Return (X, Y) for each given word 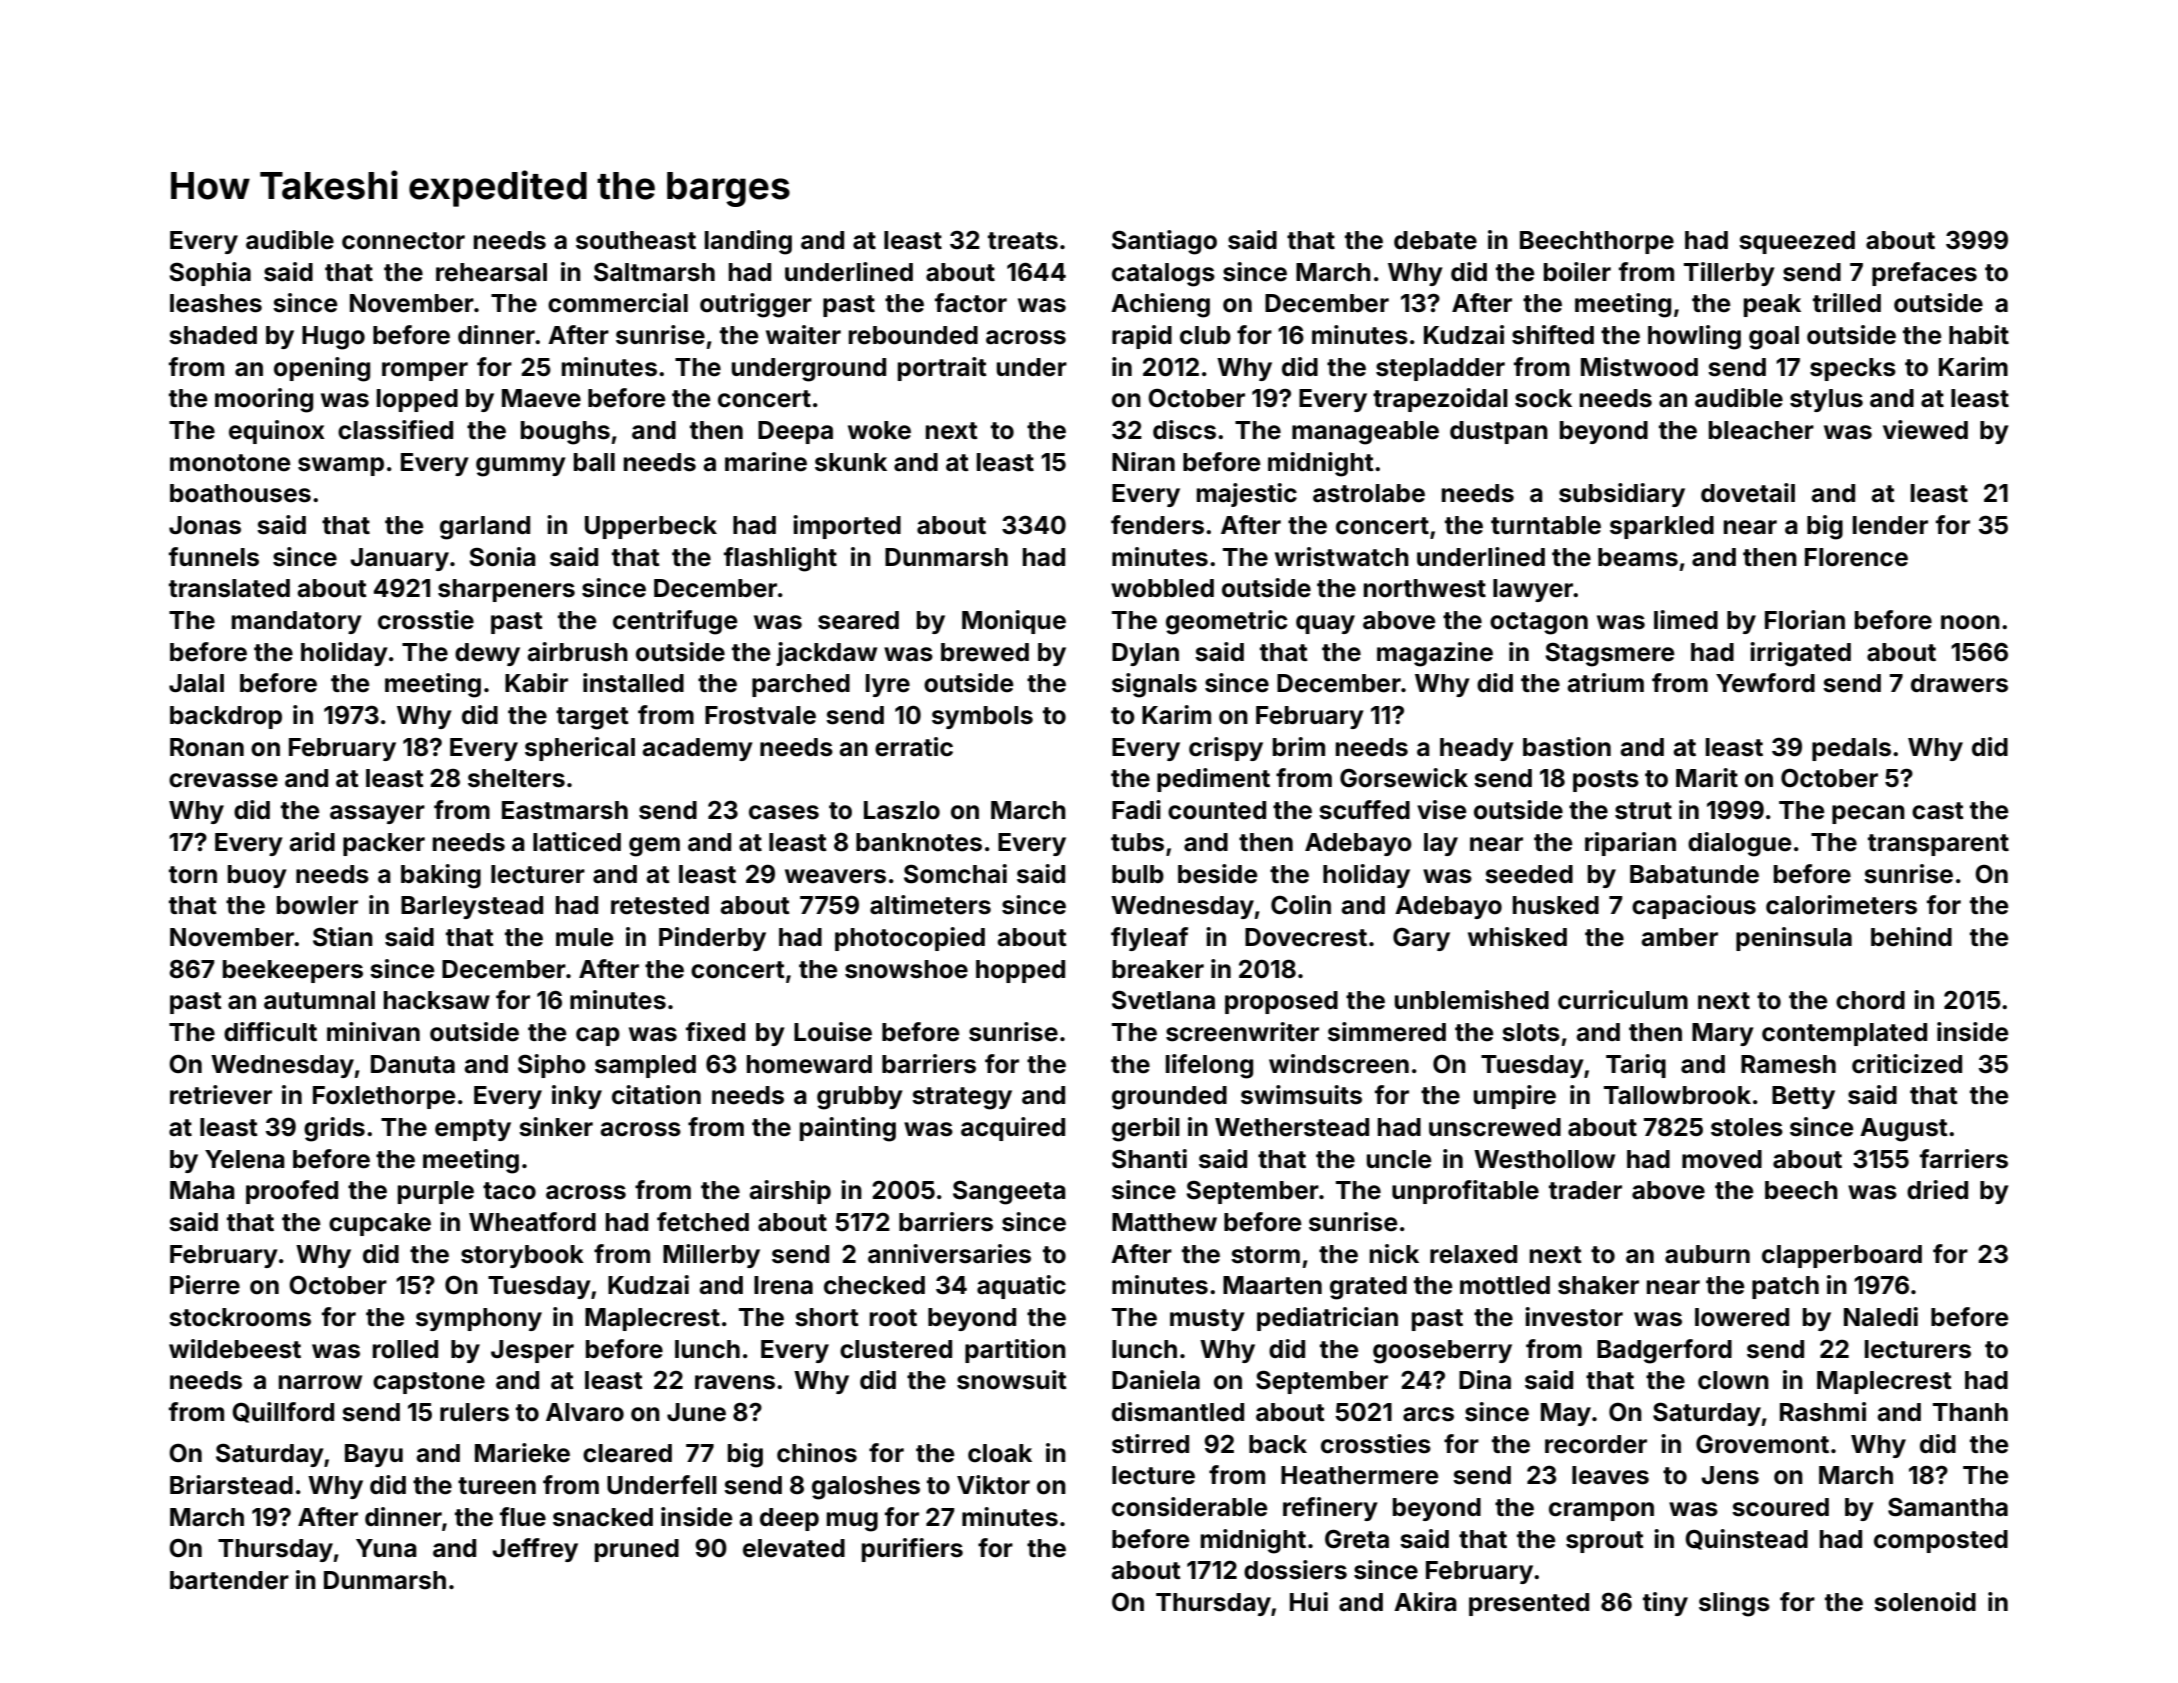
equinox (277, 432)
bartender (229, 1580)
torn (193, 875)
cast (1938, 811)
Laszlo (902, 810)
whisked (1517, 937)
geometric (1226, 622)
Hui (1309, 1601)
